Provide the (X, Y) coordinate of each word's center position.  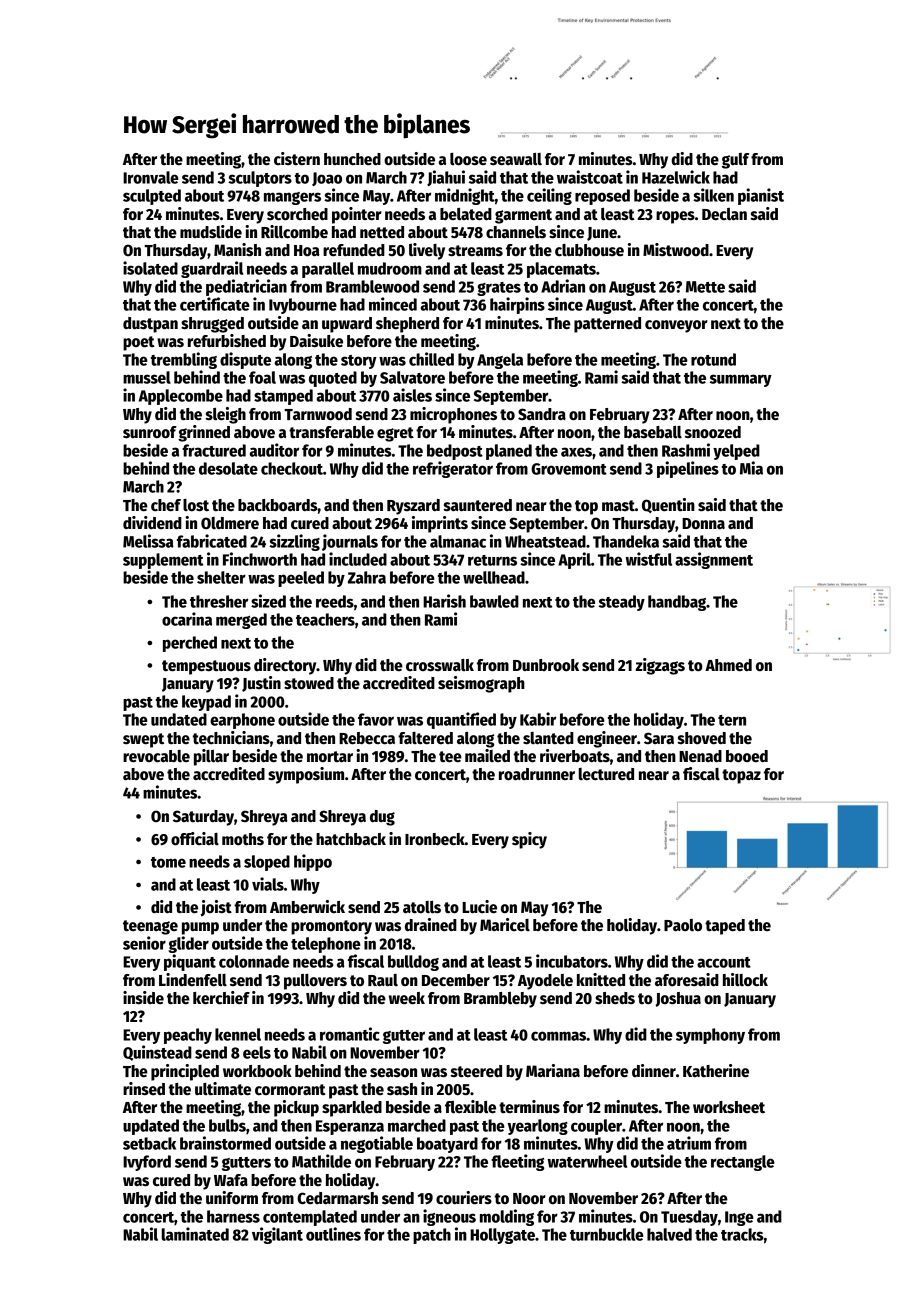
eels (257, 1052)
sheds (615, 998)
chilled (431, 359)
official (195, 839)
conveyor (676, 326)
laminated (195, 1234)
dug (382, 818)
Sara (659, 738)
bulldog (413, 963)
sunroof (150, 432)
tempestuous (206, 667)
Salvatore (412, 377)
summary (741, 380)
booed (747, 756)
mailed (487, 755)
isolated (150, 268)
